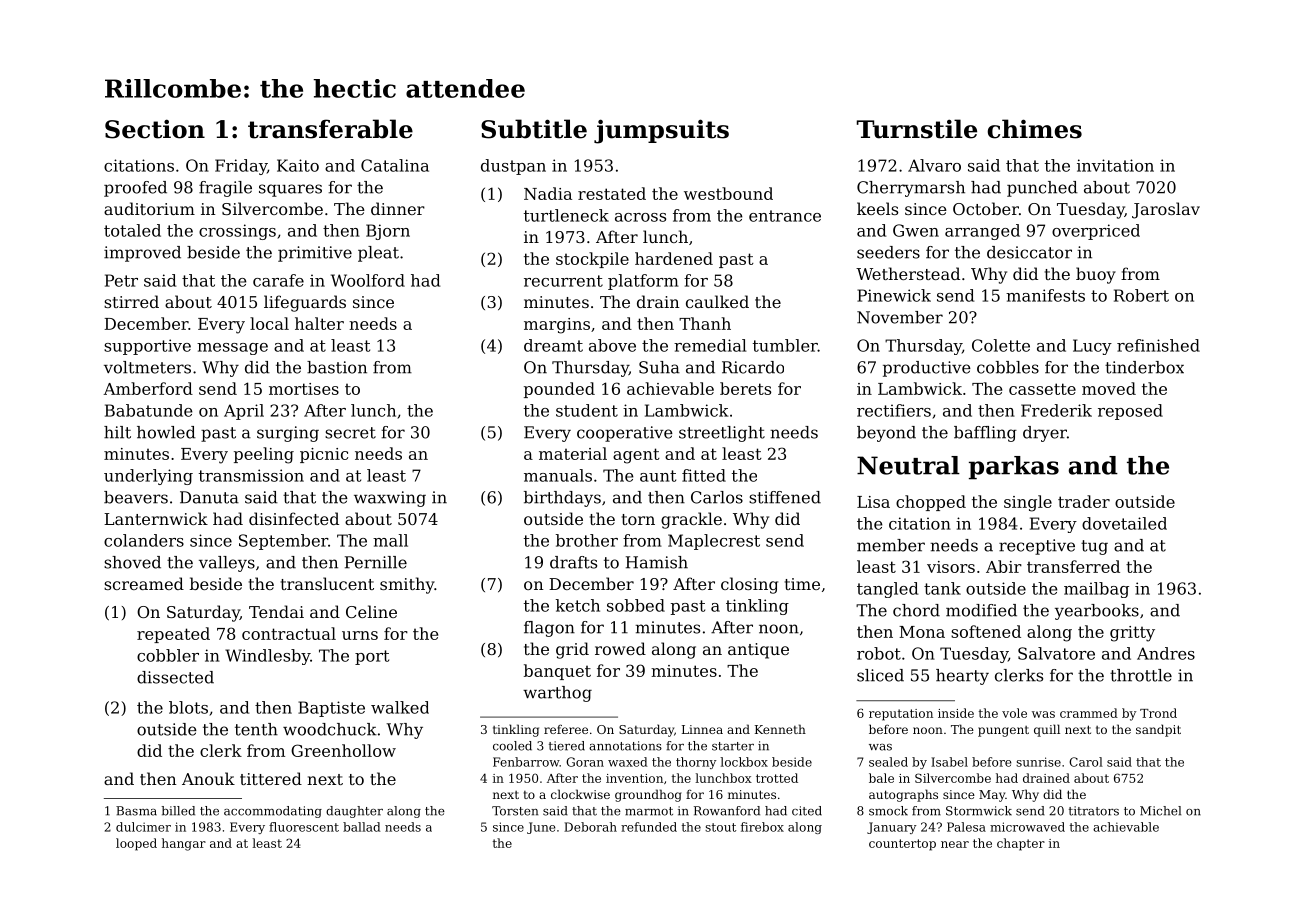 The width and height of the screenshot is (1308, 924). Describe the element at coordinates (985, 434) in the screenshot. I see `baffling` at that location.
